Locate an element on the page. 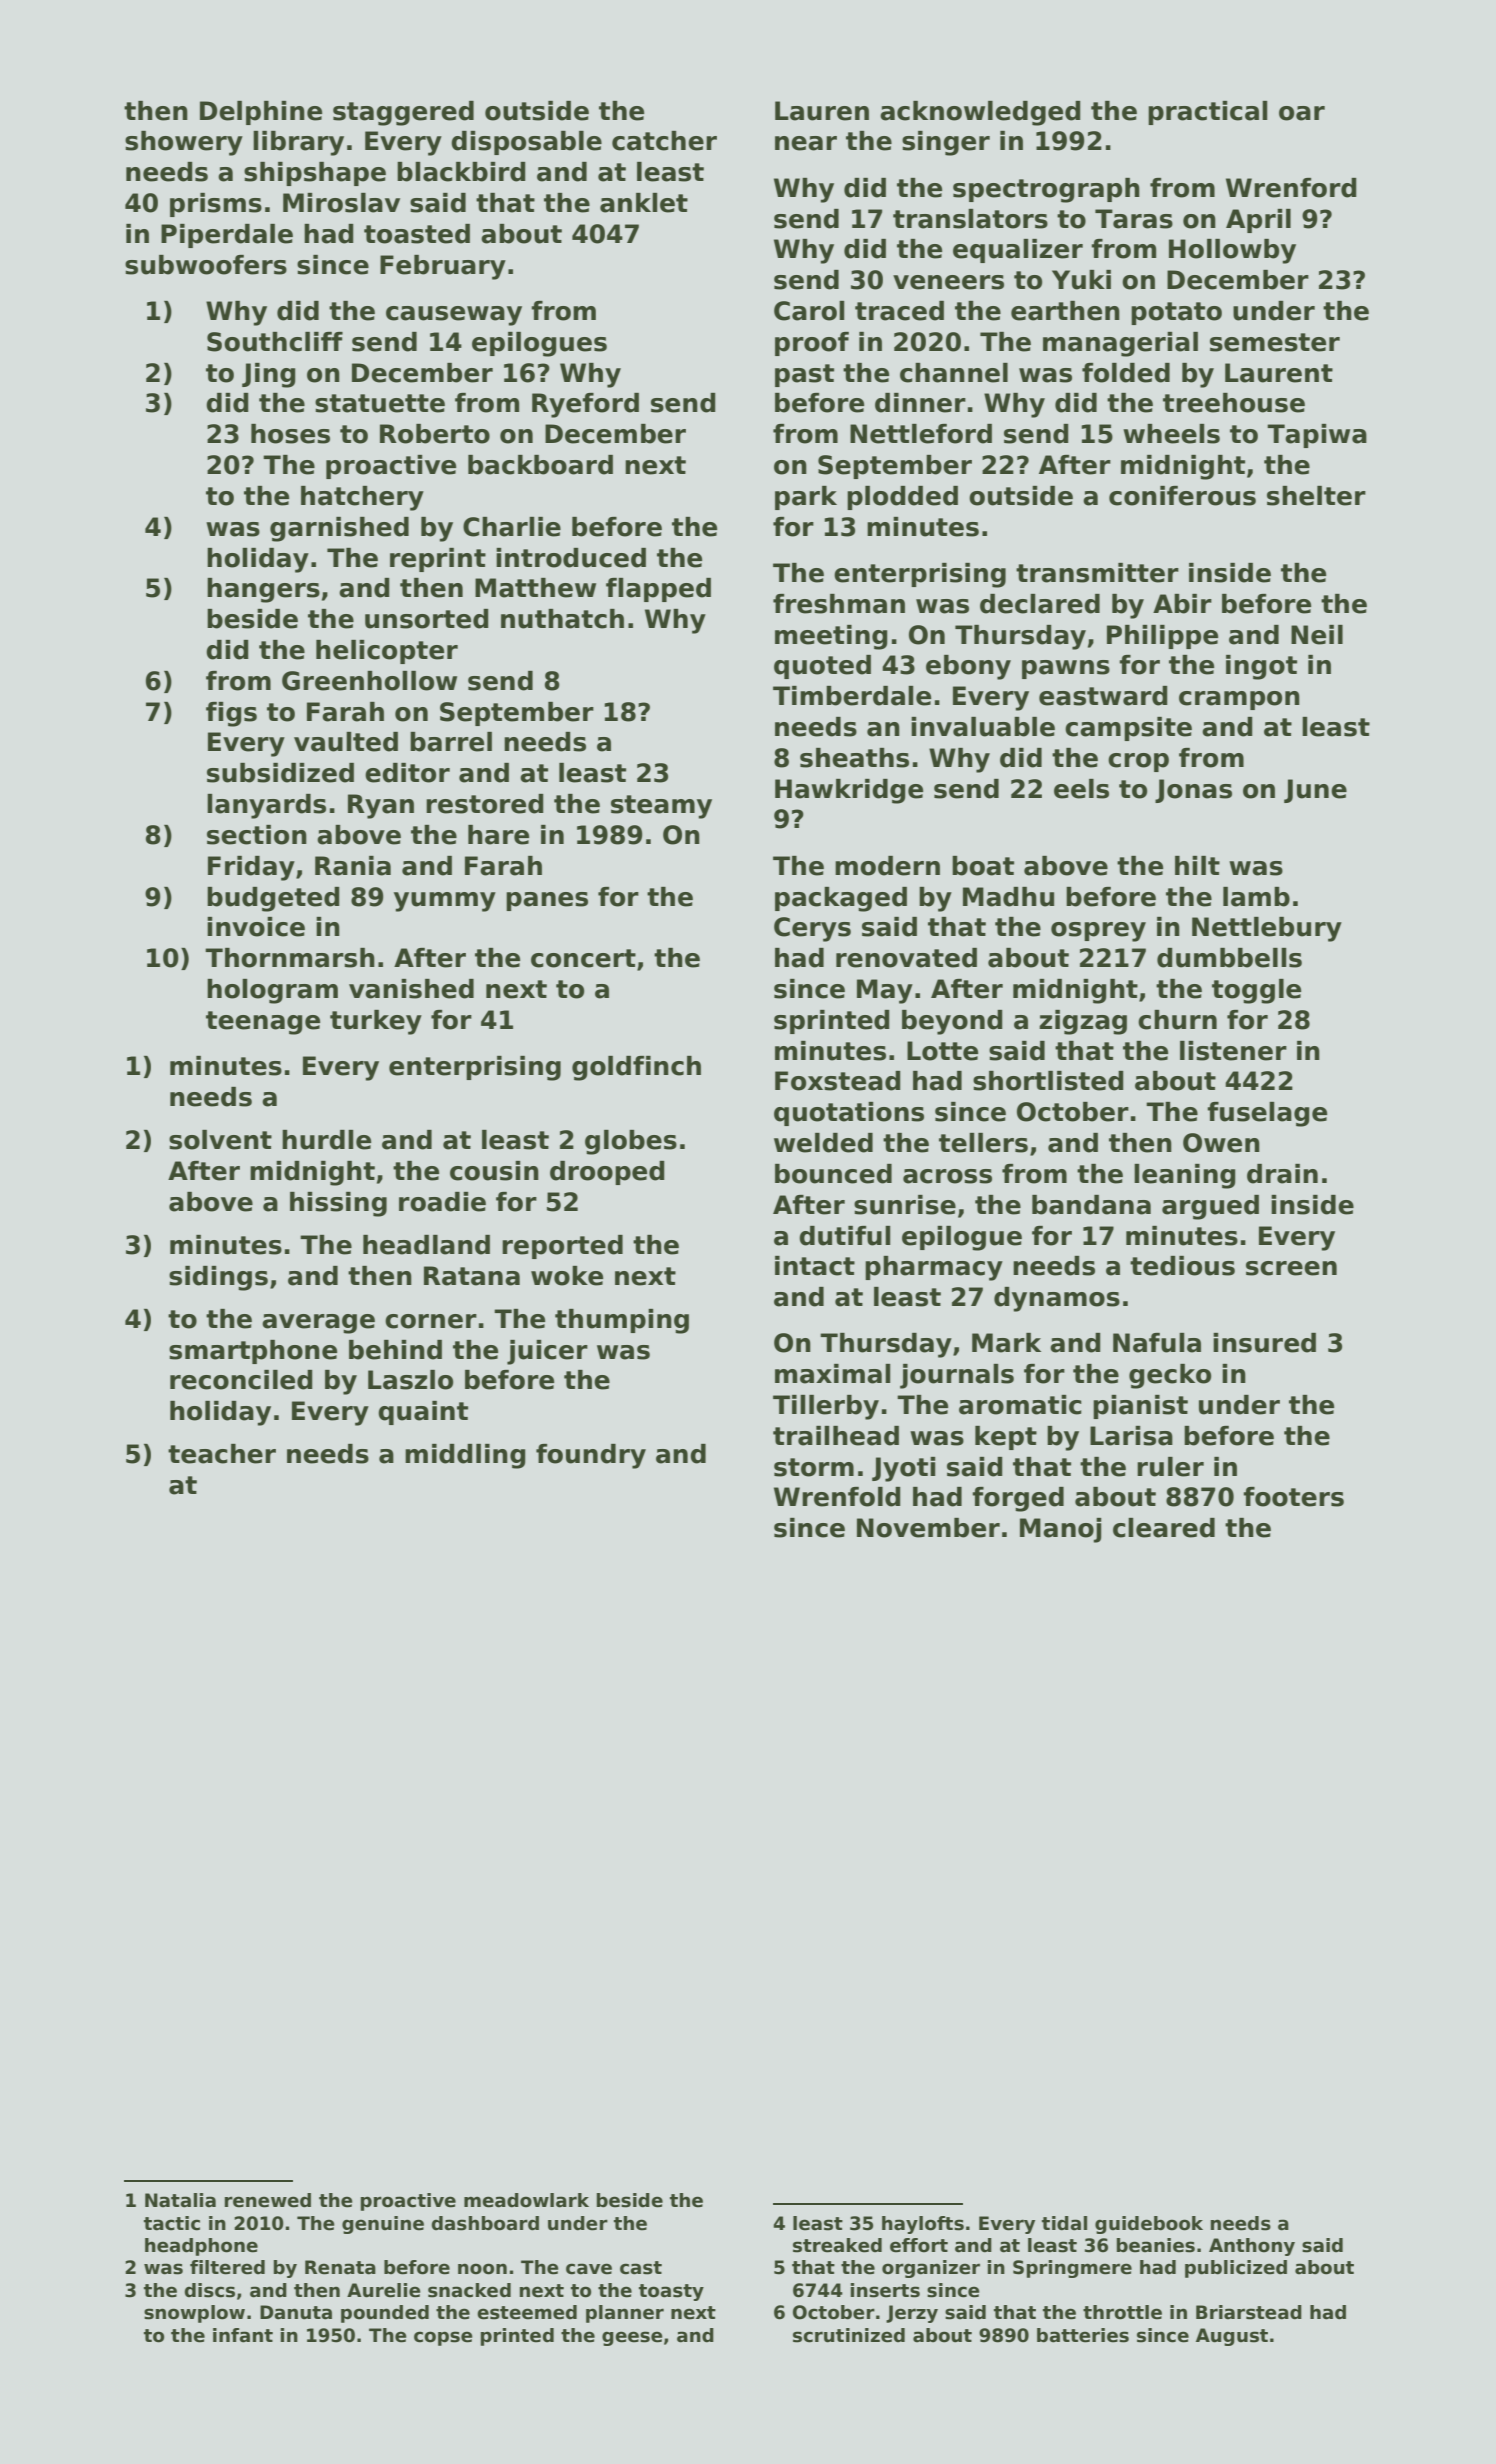 The width and height of the page is (1496, 2464). crampon is located at coordinates (1239, 700).
